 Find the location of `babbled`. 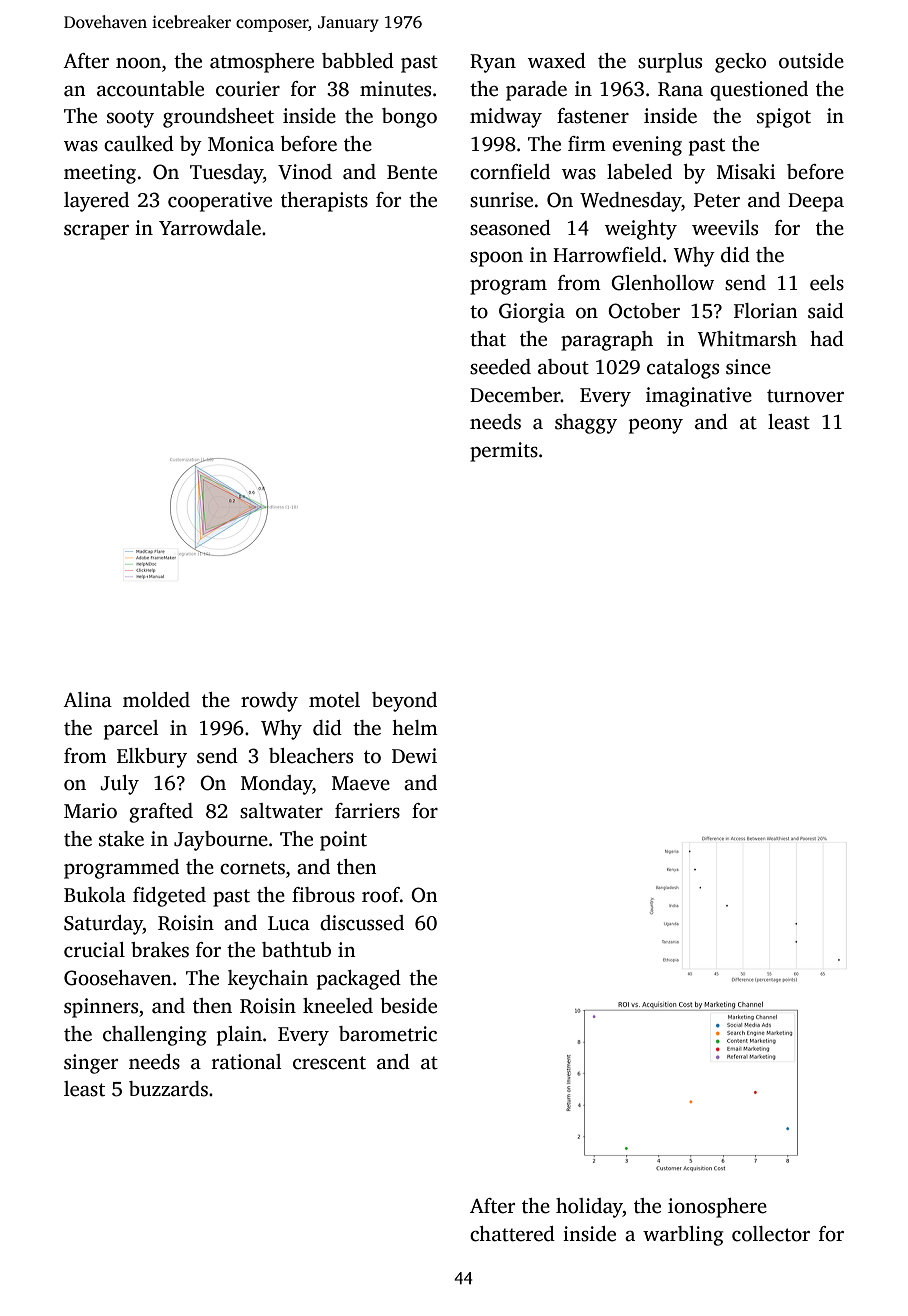

babbled is located at coordinates (358, 61).
